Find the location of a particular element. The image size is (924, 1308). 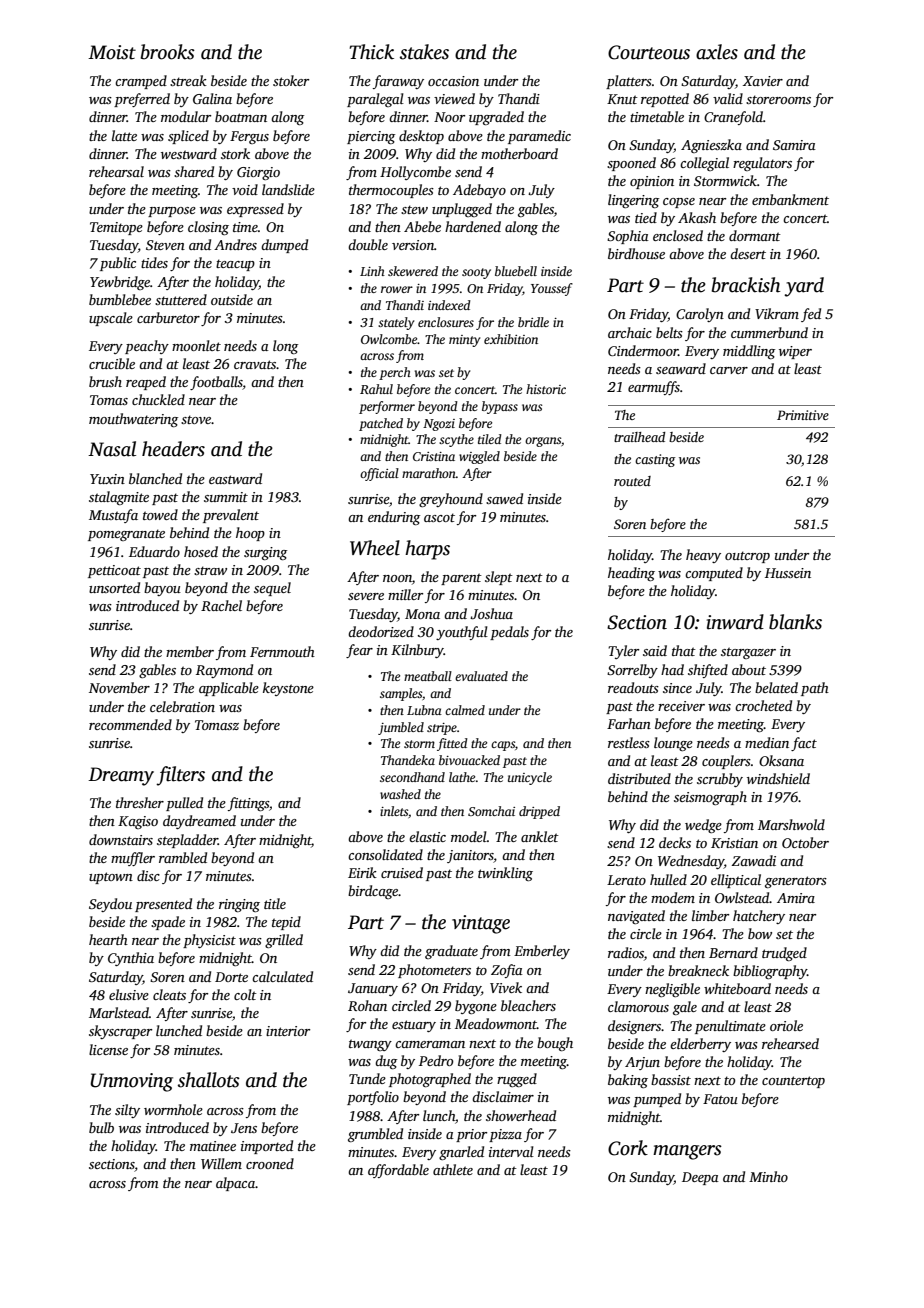

scythe is located at coordinates (456, 440).
